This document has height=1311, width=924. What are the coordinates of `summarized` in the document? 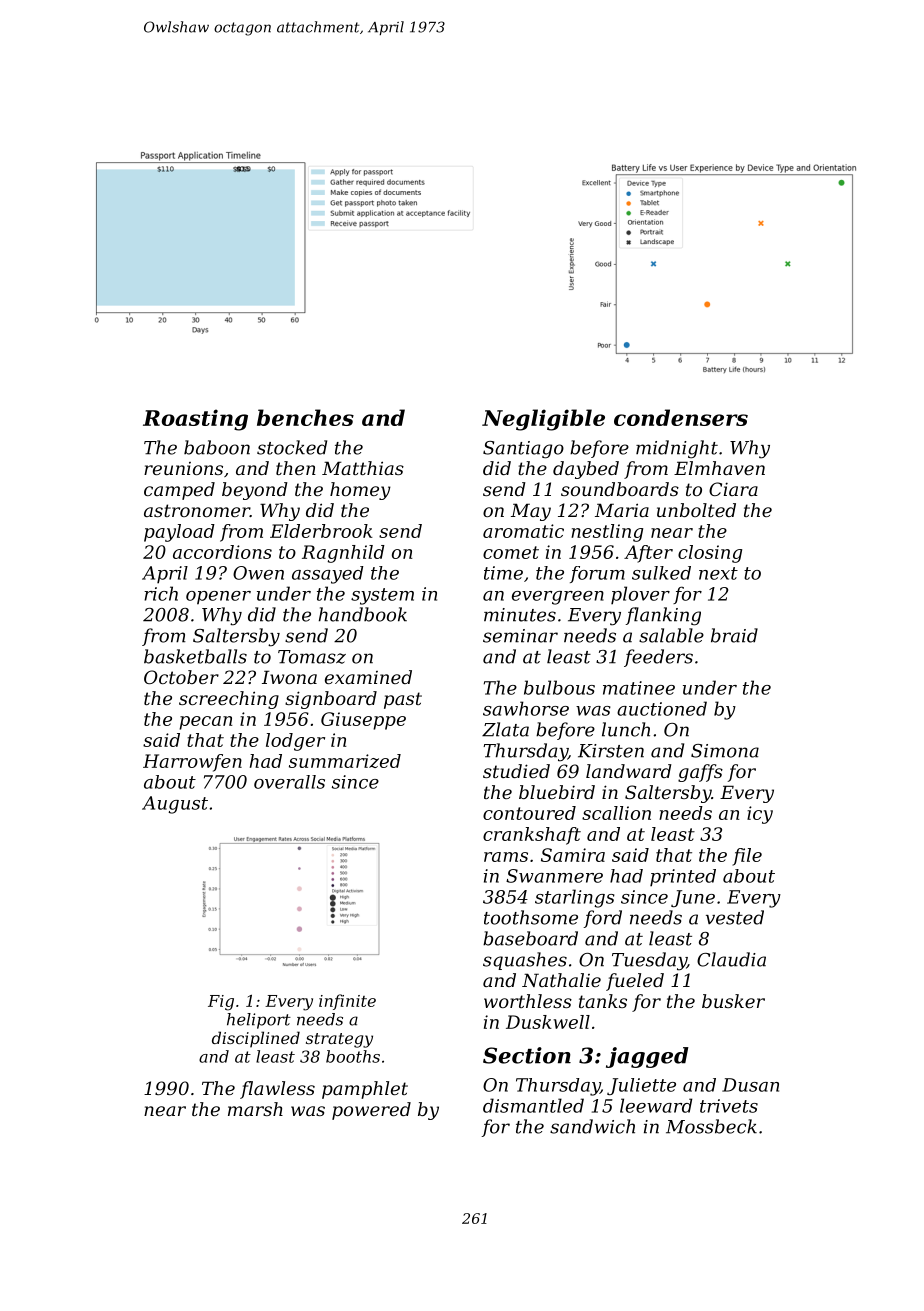 It's located at (345, 761).
